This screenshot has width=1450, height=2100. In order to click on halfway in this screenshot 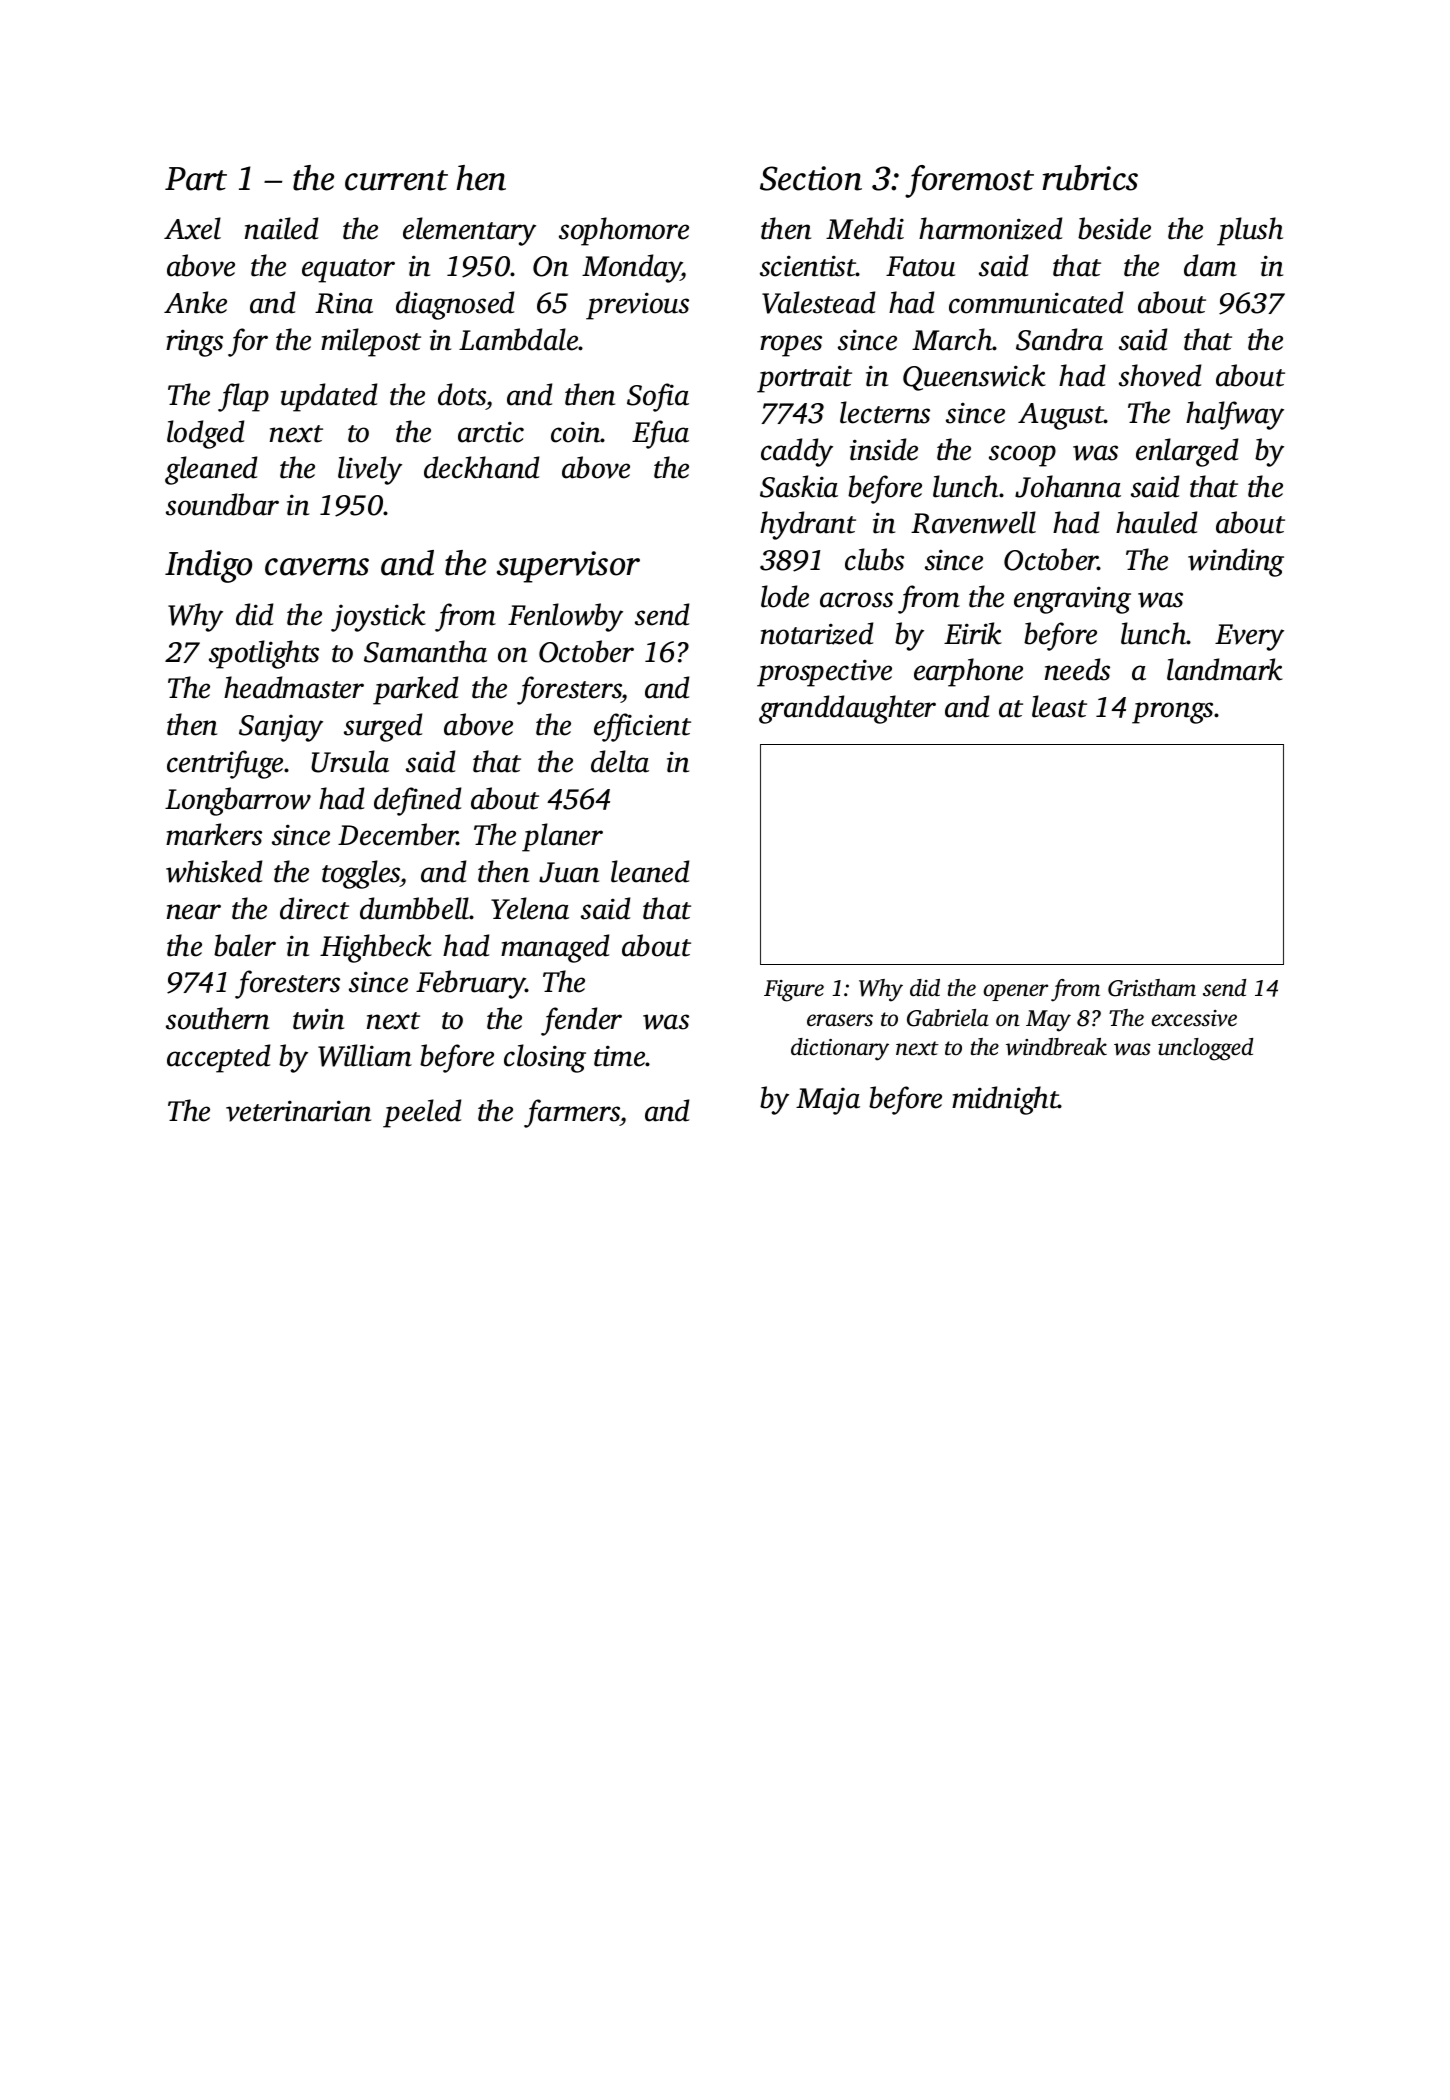, I will do `click(1235, 415)`.
